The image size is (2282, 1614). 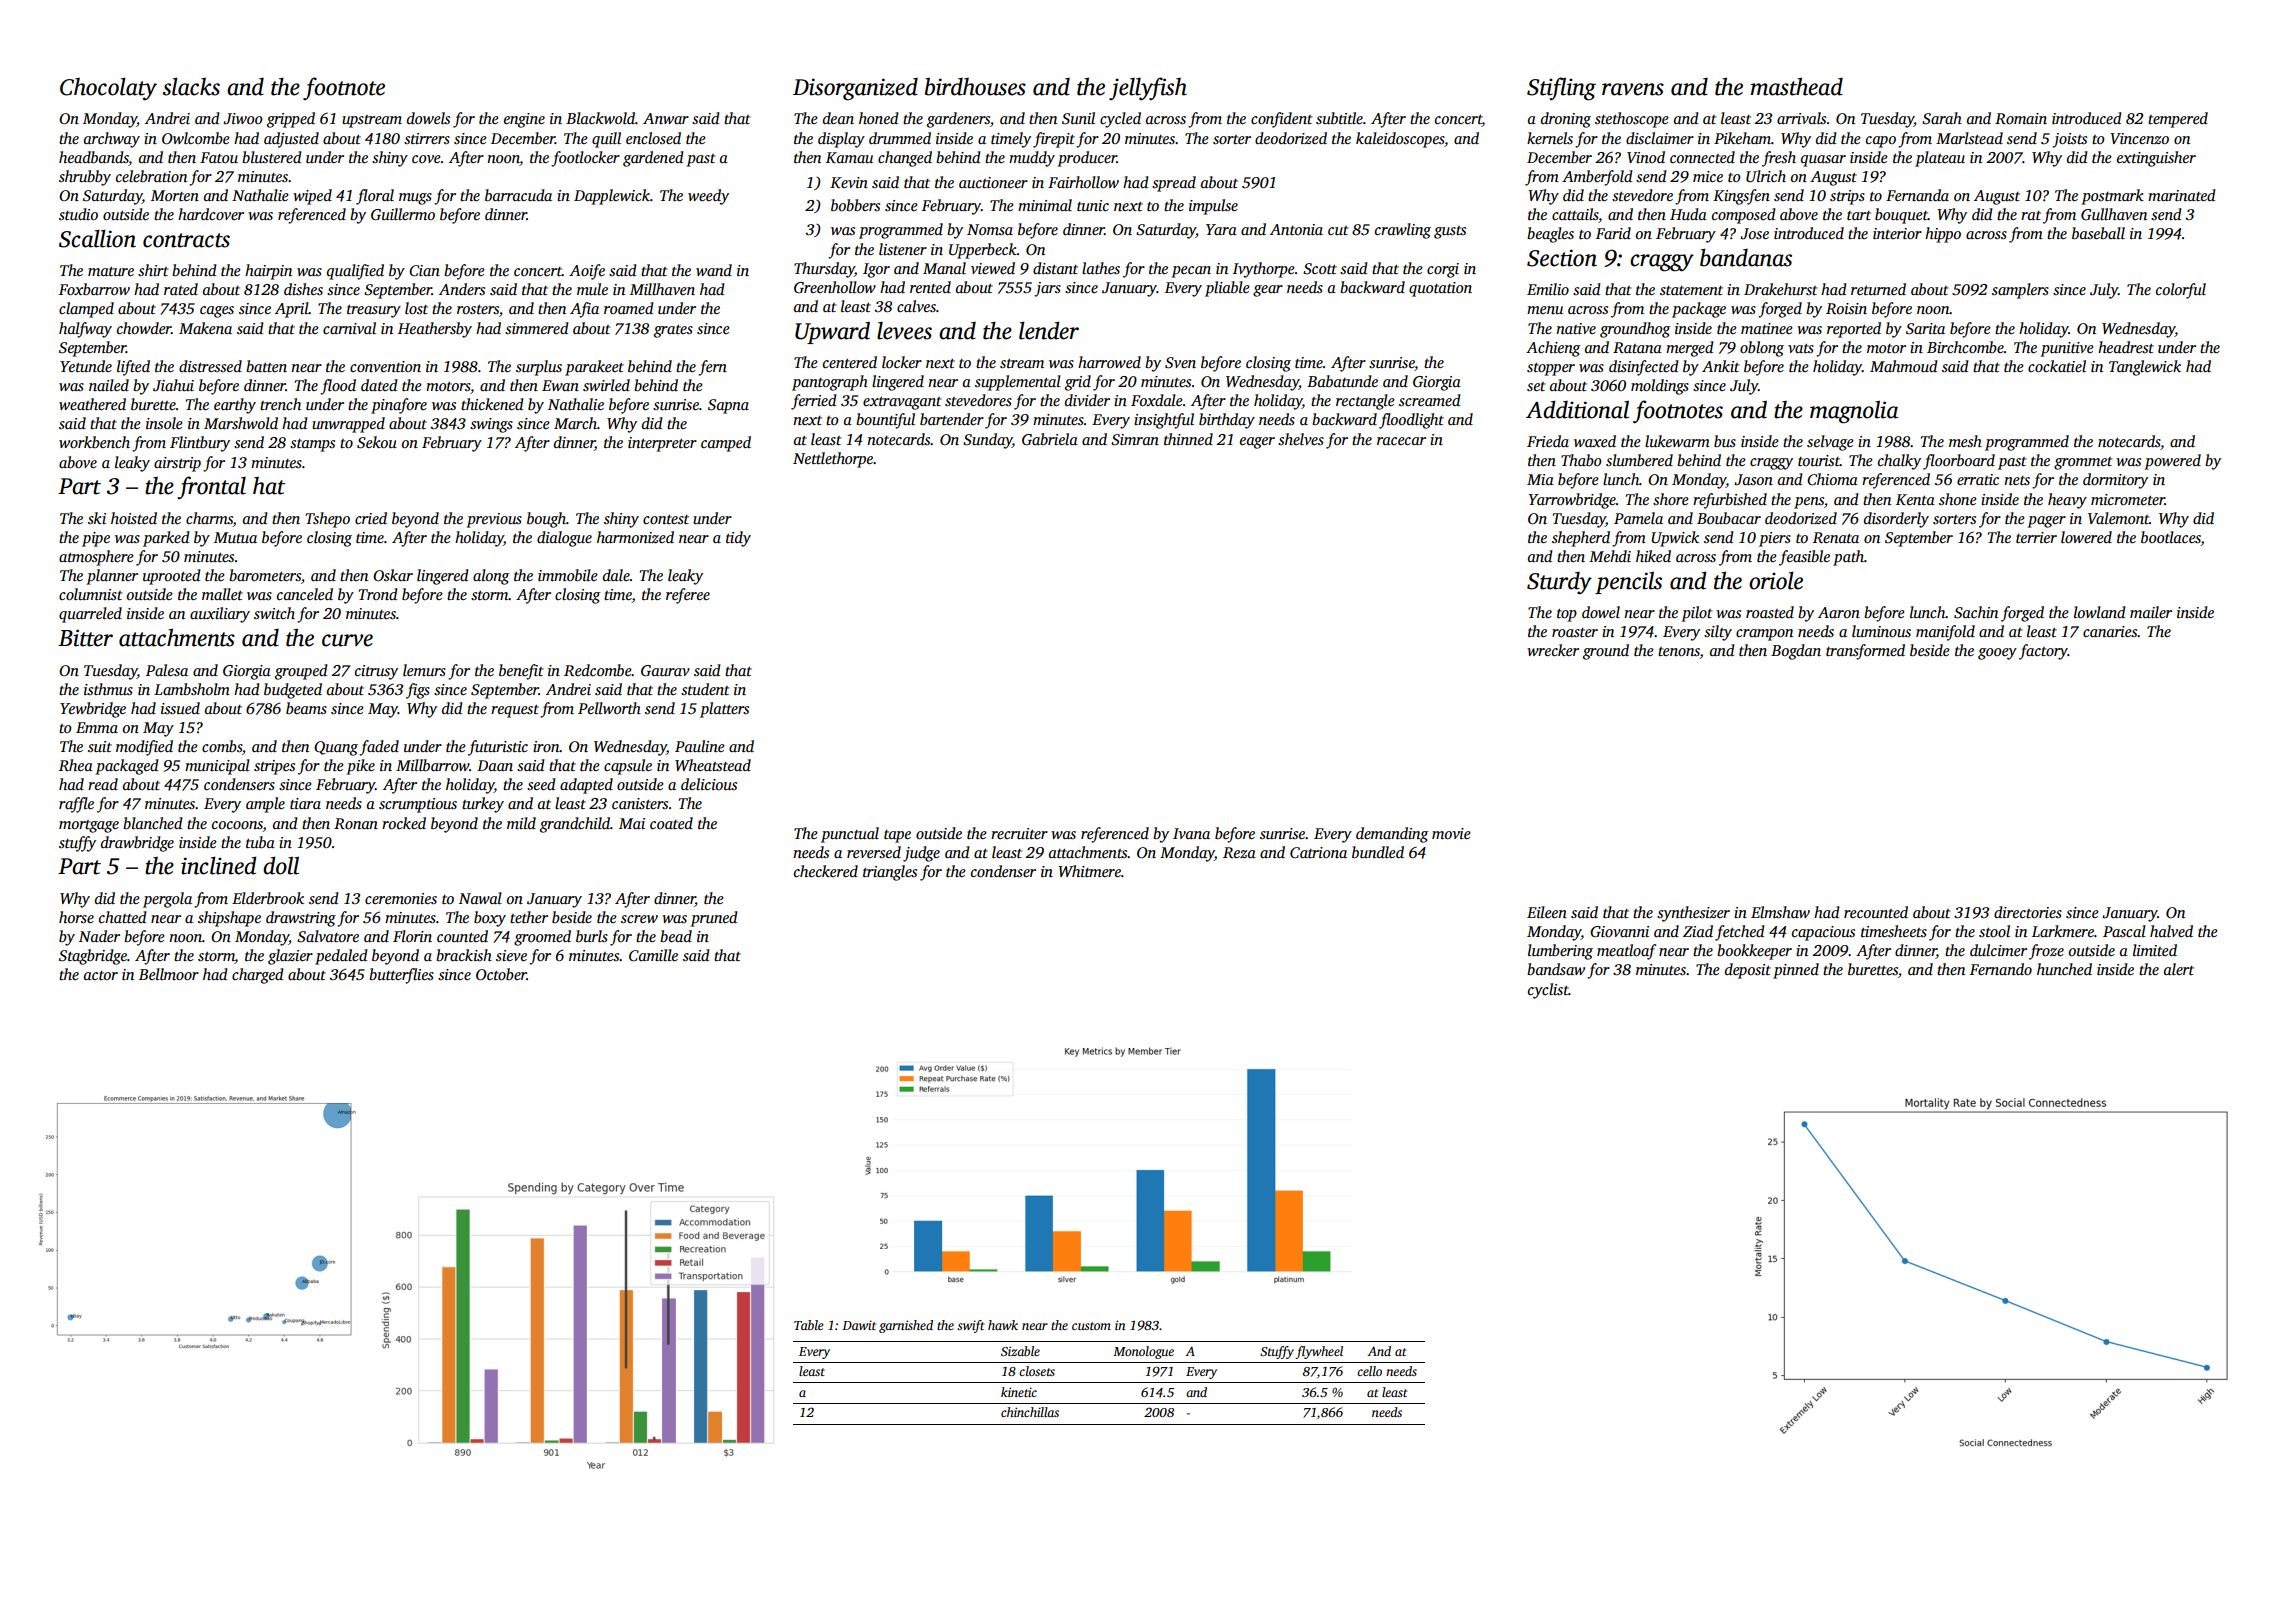 I want to click on triangles, so click(x=890, y=873).
